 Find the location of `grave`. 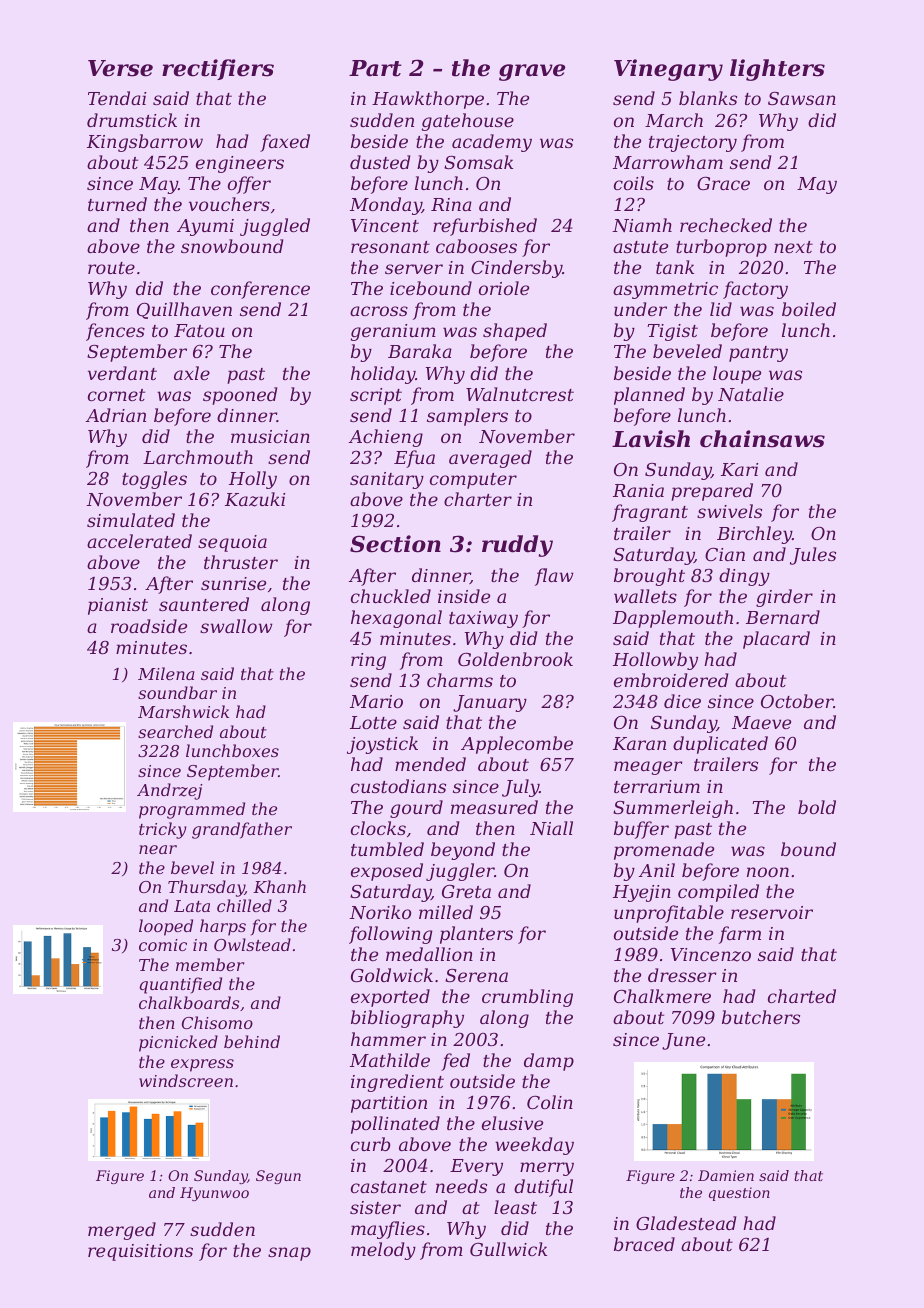

grave is located at coordinates (532, 72).
